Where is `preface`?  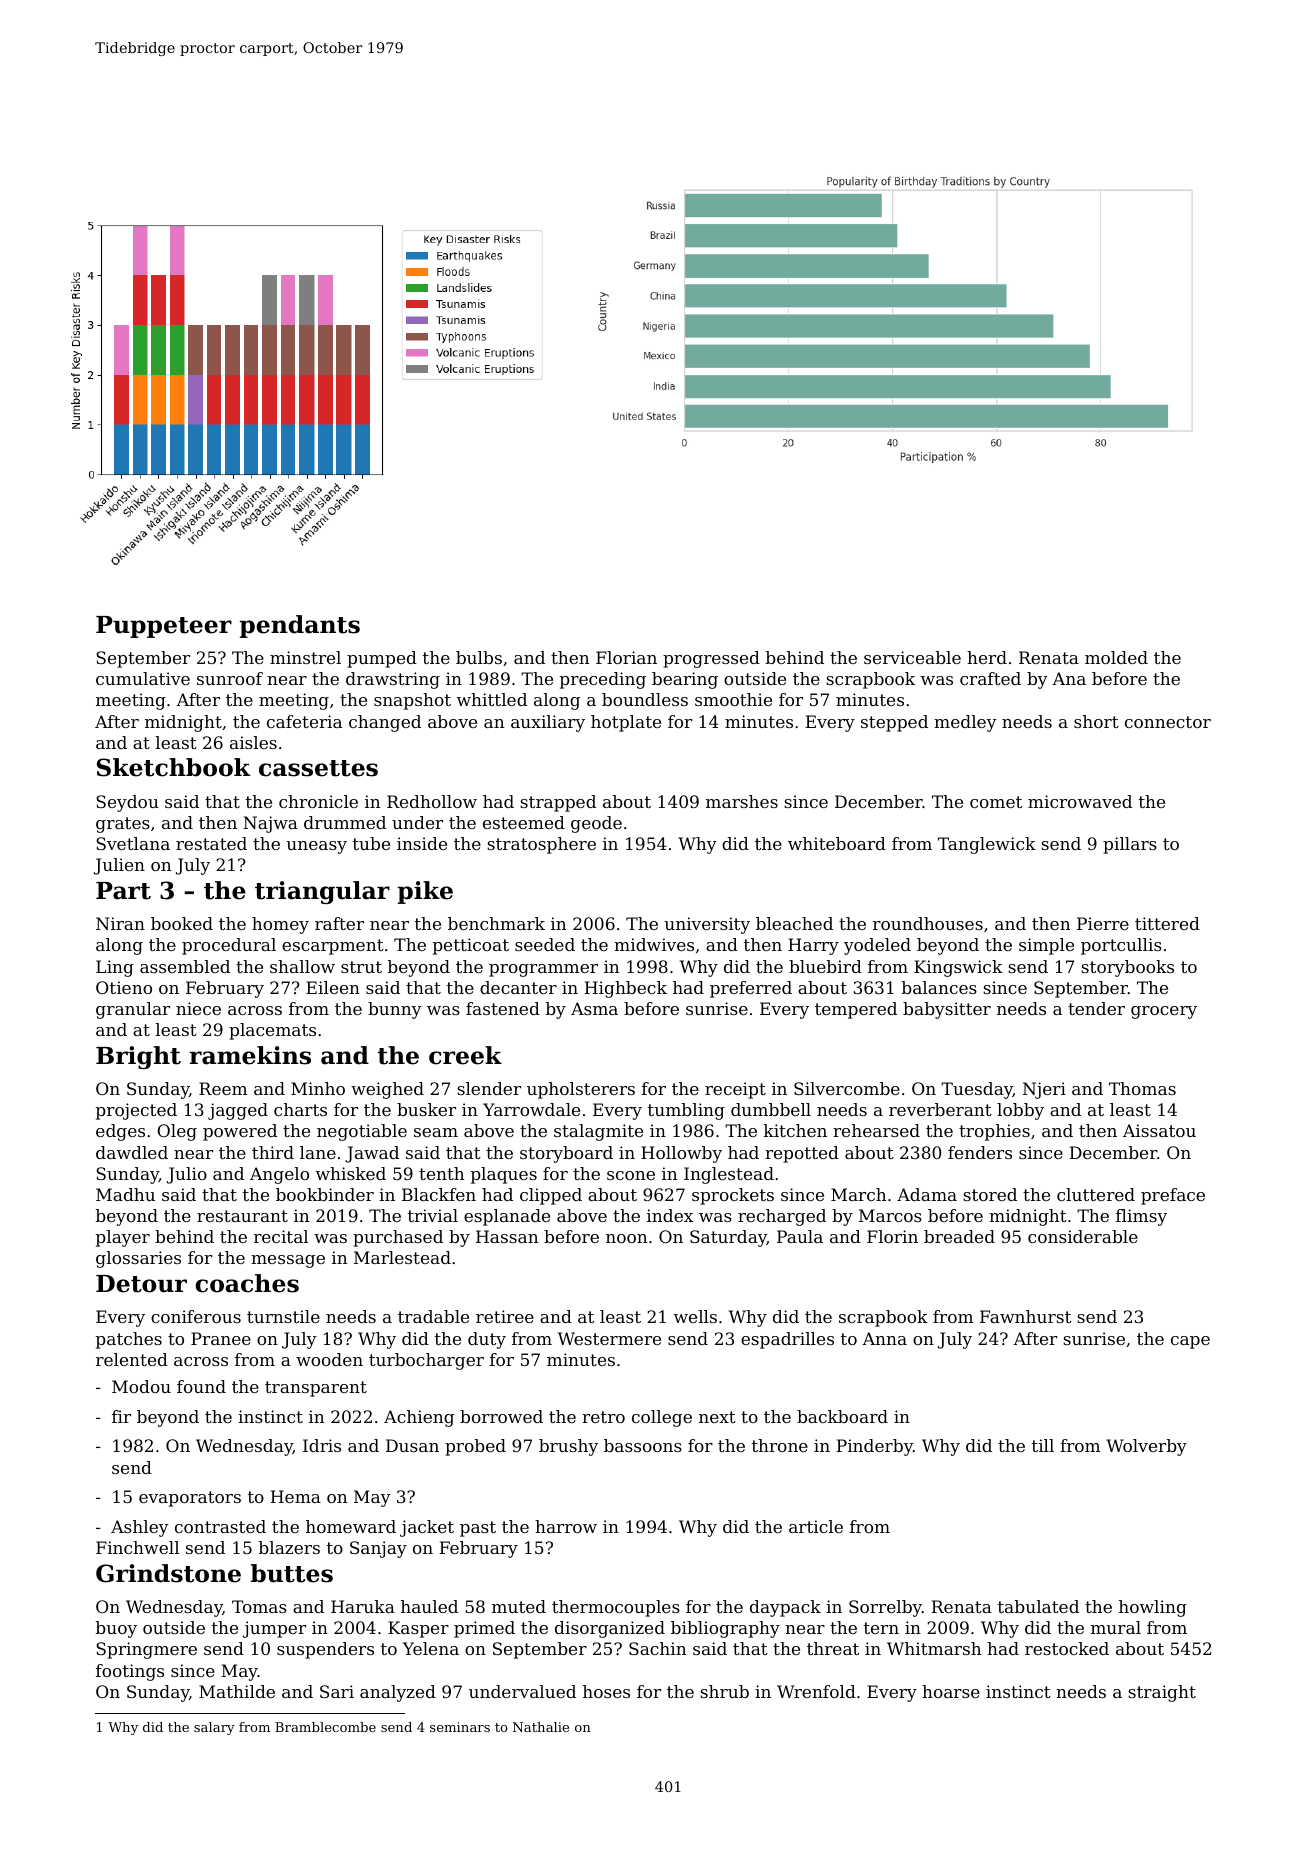 preface is located at coordinates (1173, 1196).
